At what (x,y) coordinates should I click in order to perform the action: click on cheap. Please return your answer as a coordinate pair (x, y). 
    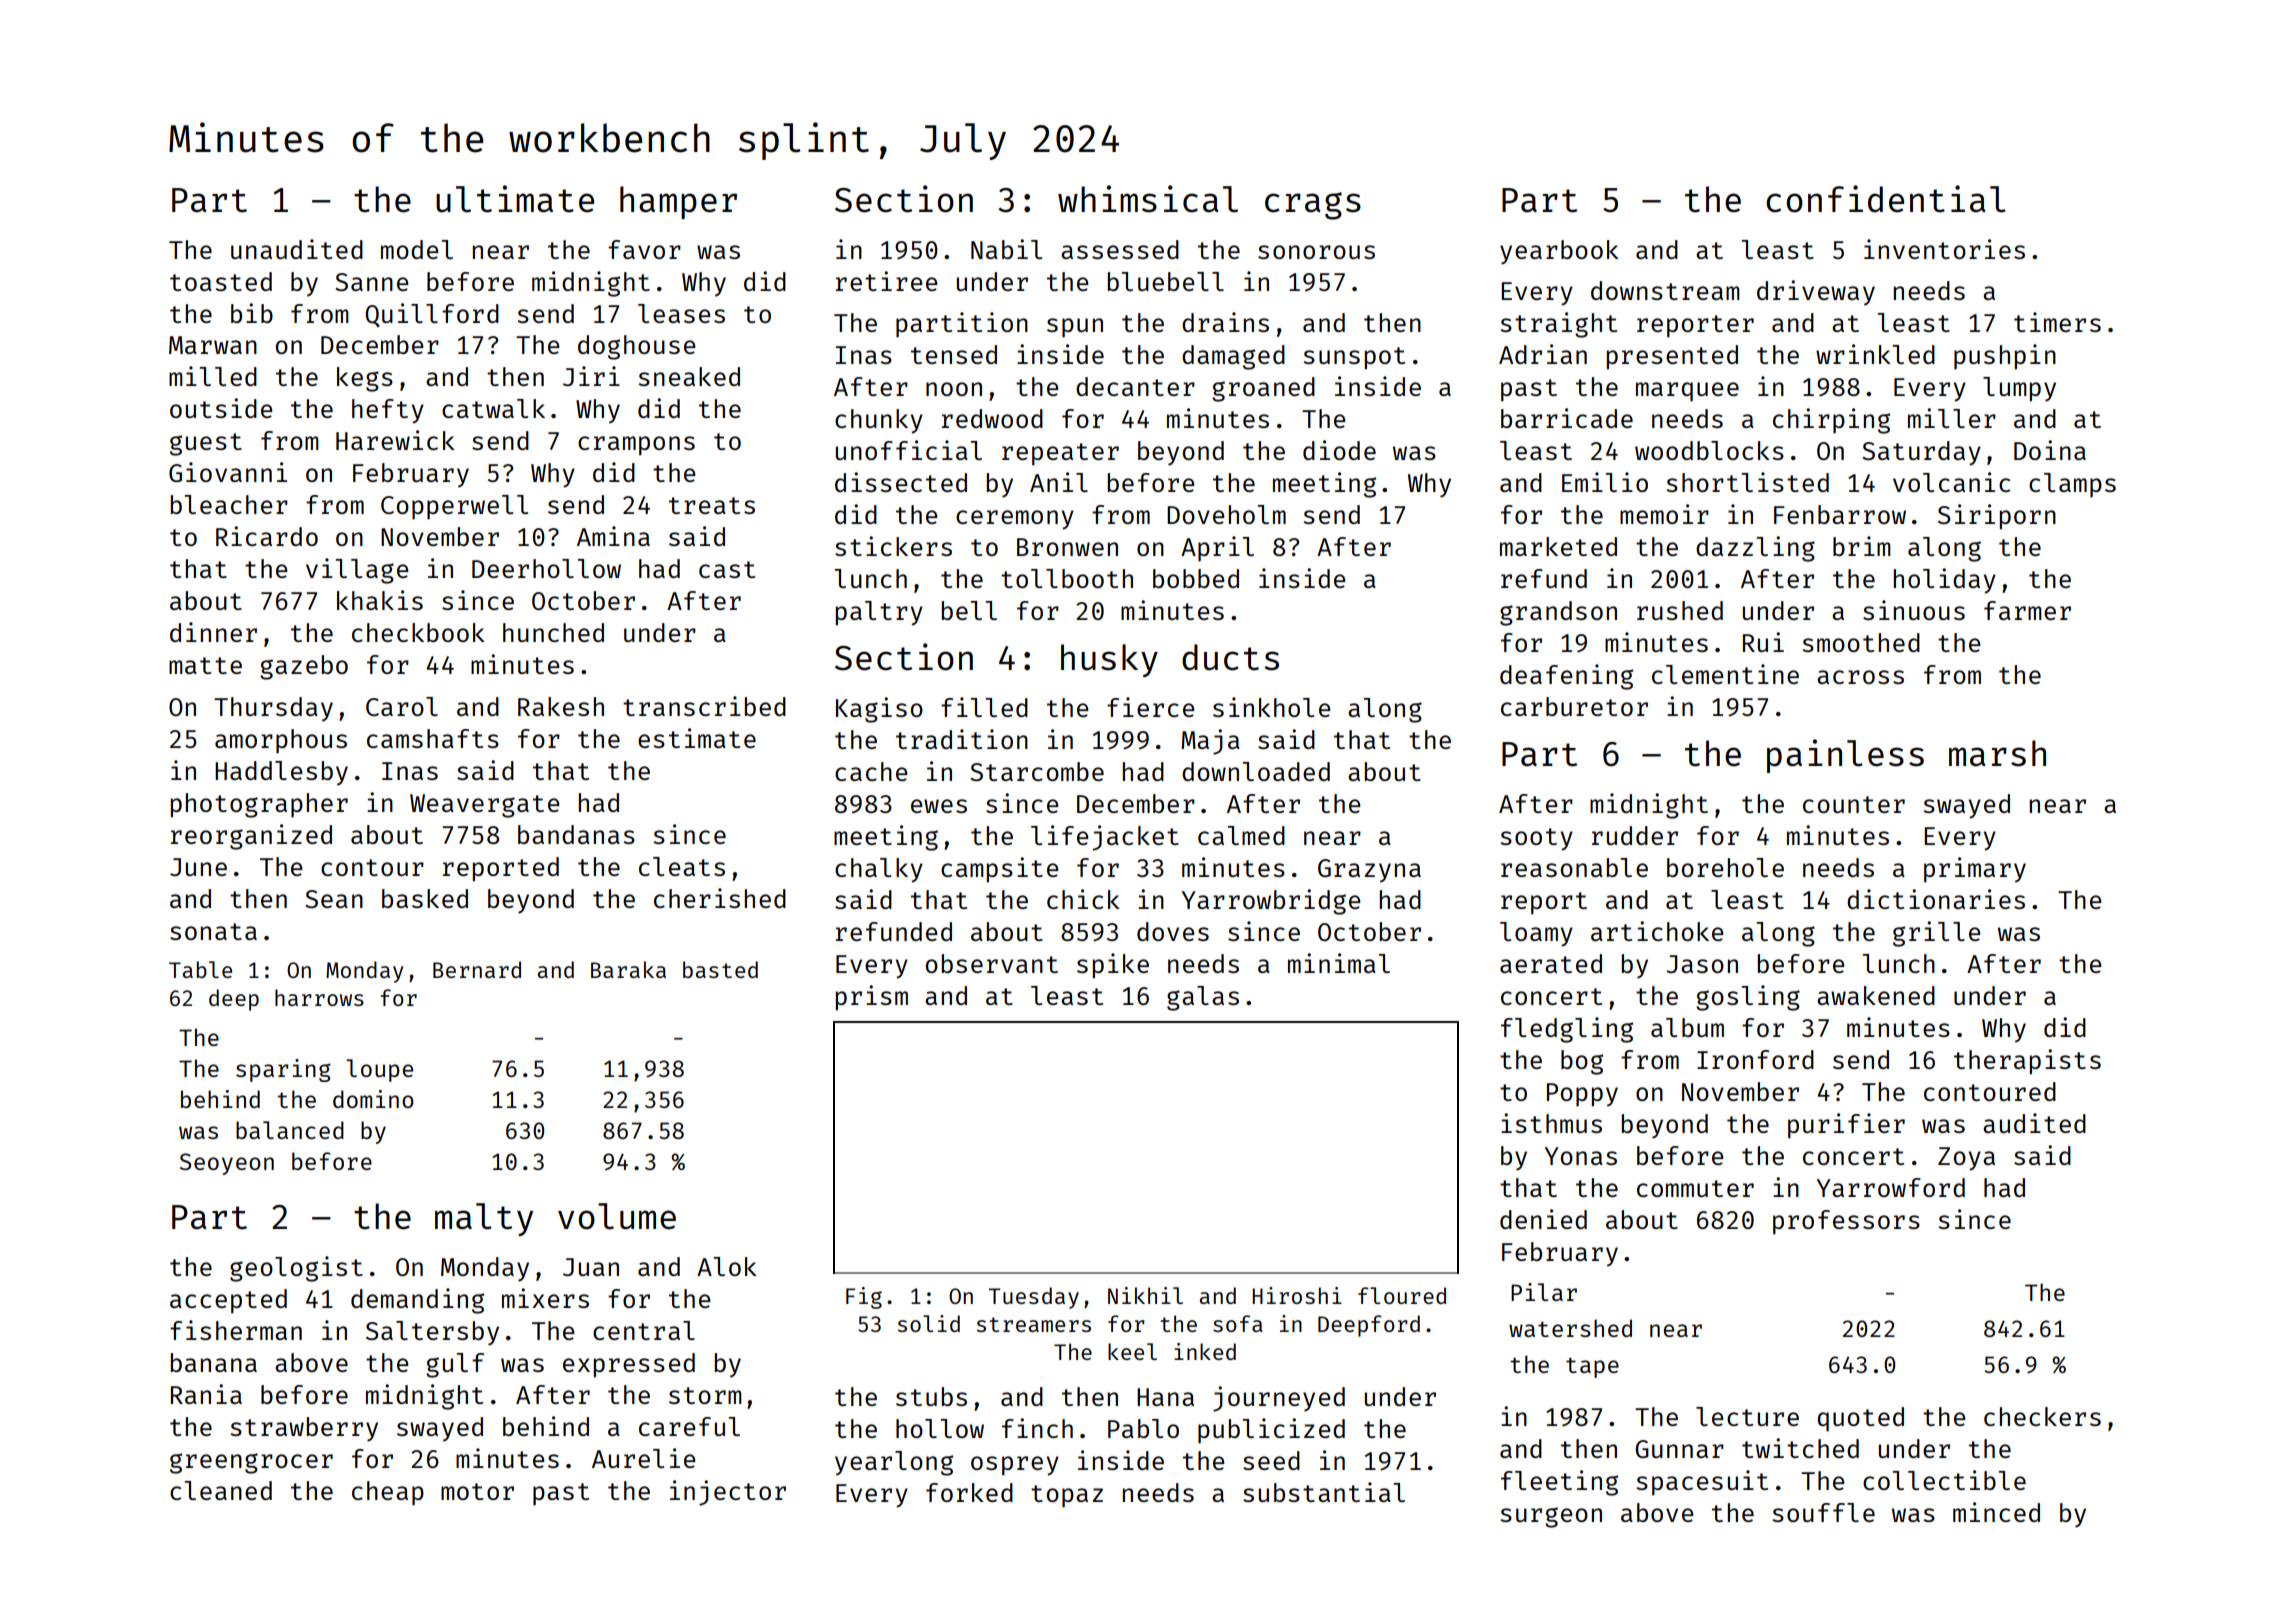
    Looking at the image, I should click on (388, 1493).
